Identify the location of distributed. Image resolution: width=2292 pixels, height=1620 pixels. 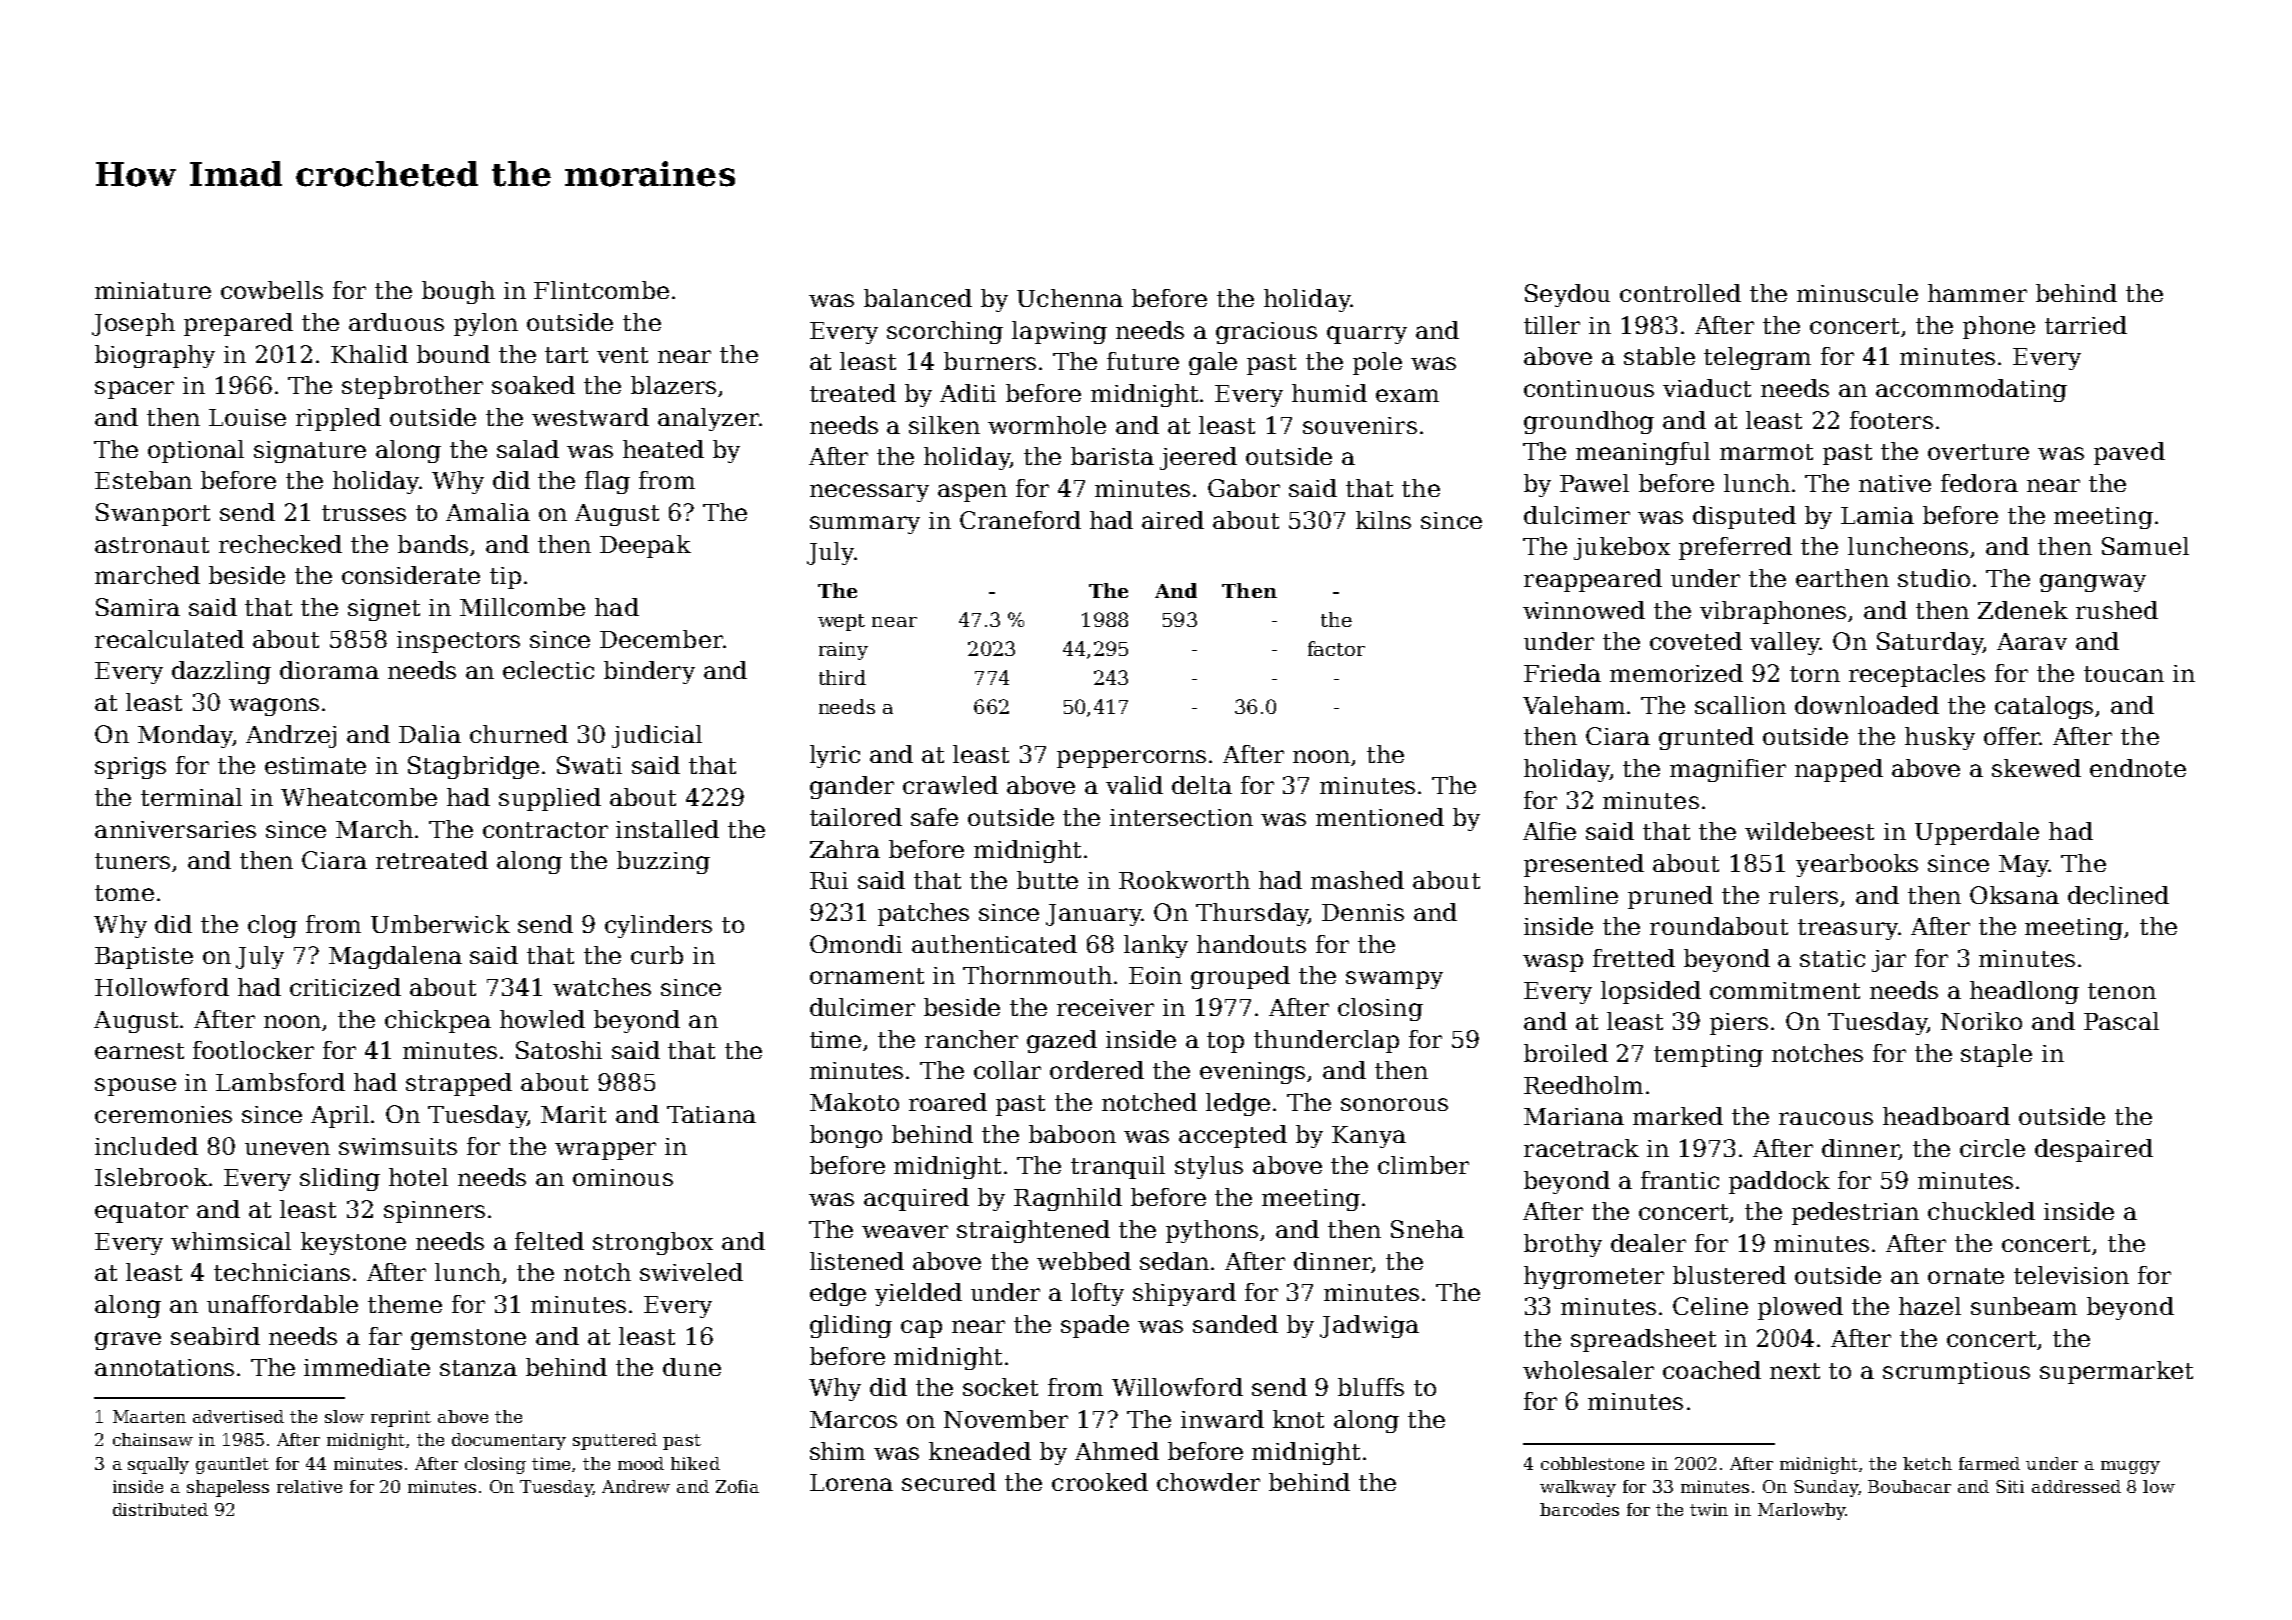
(160, 1509).
